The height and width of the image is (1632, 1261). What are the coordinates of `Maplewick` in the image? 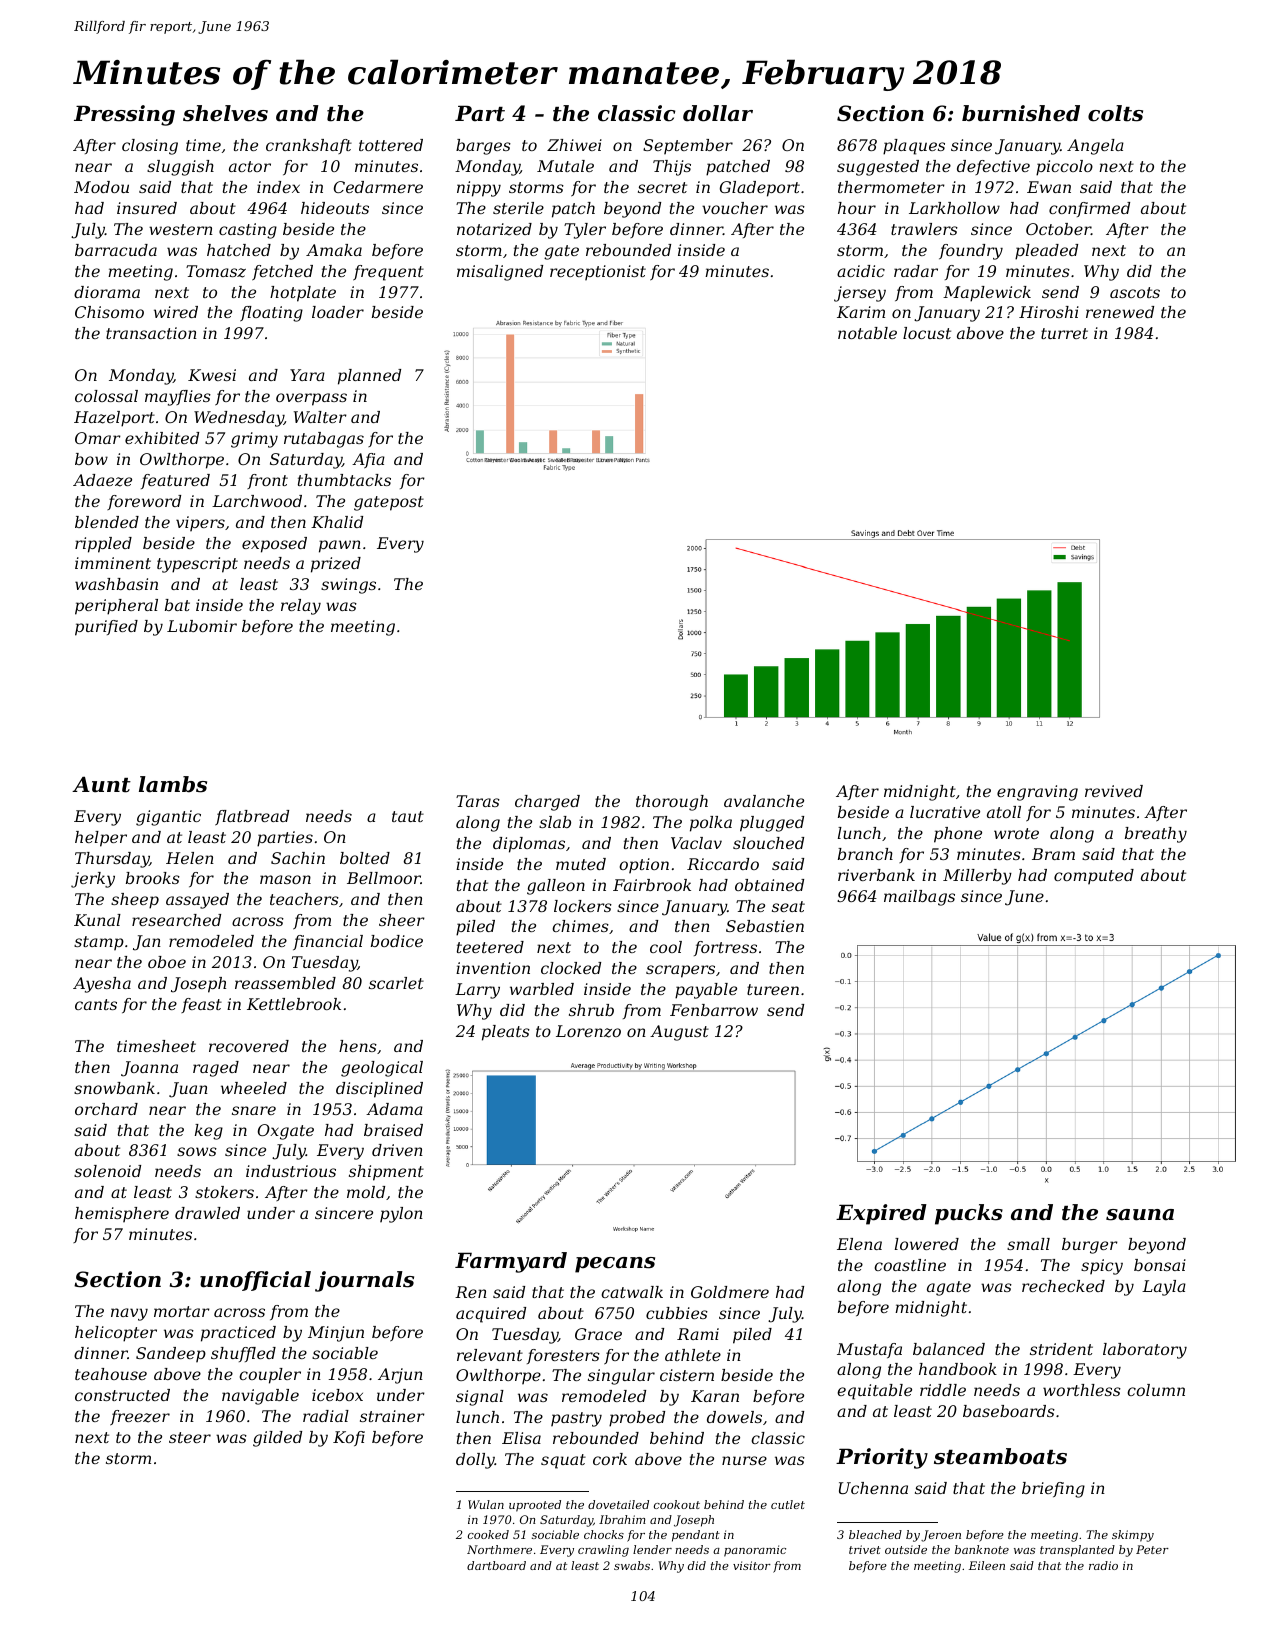 It's located at (987, 294).
